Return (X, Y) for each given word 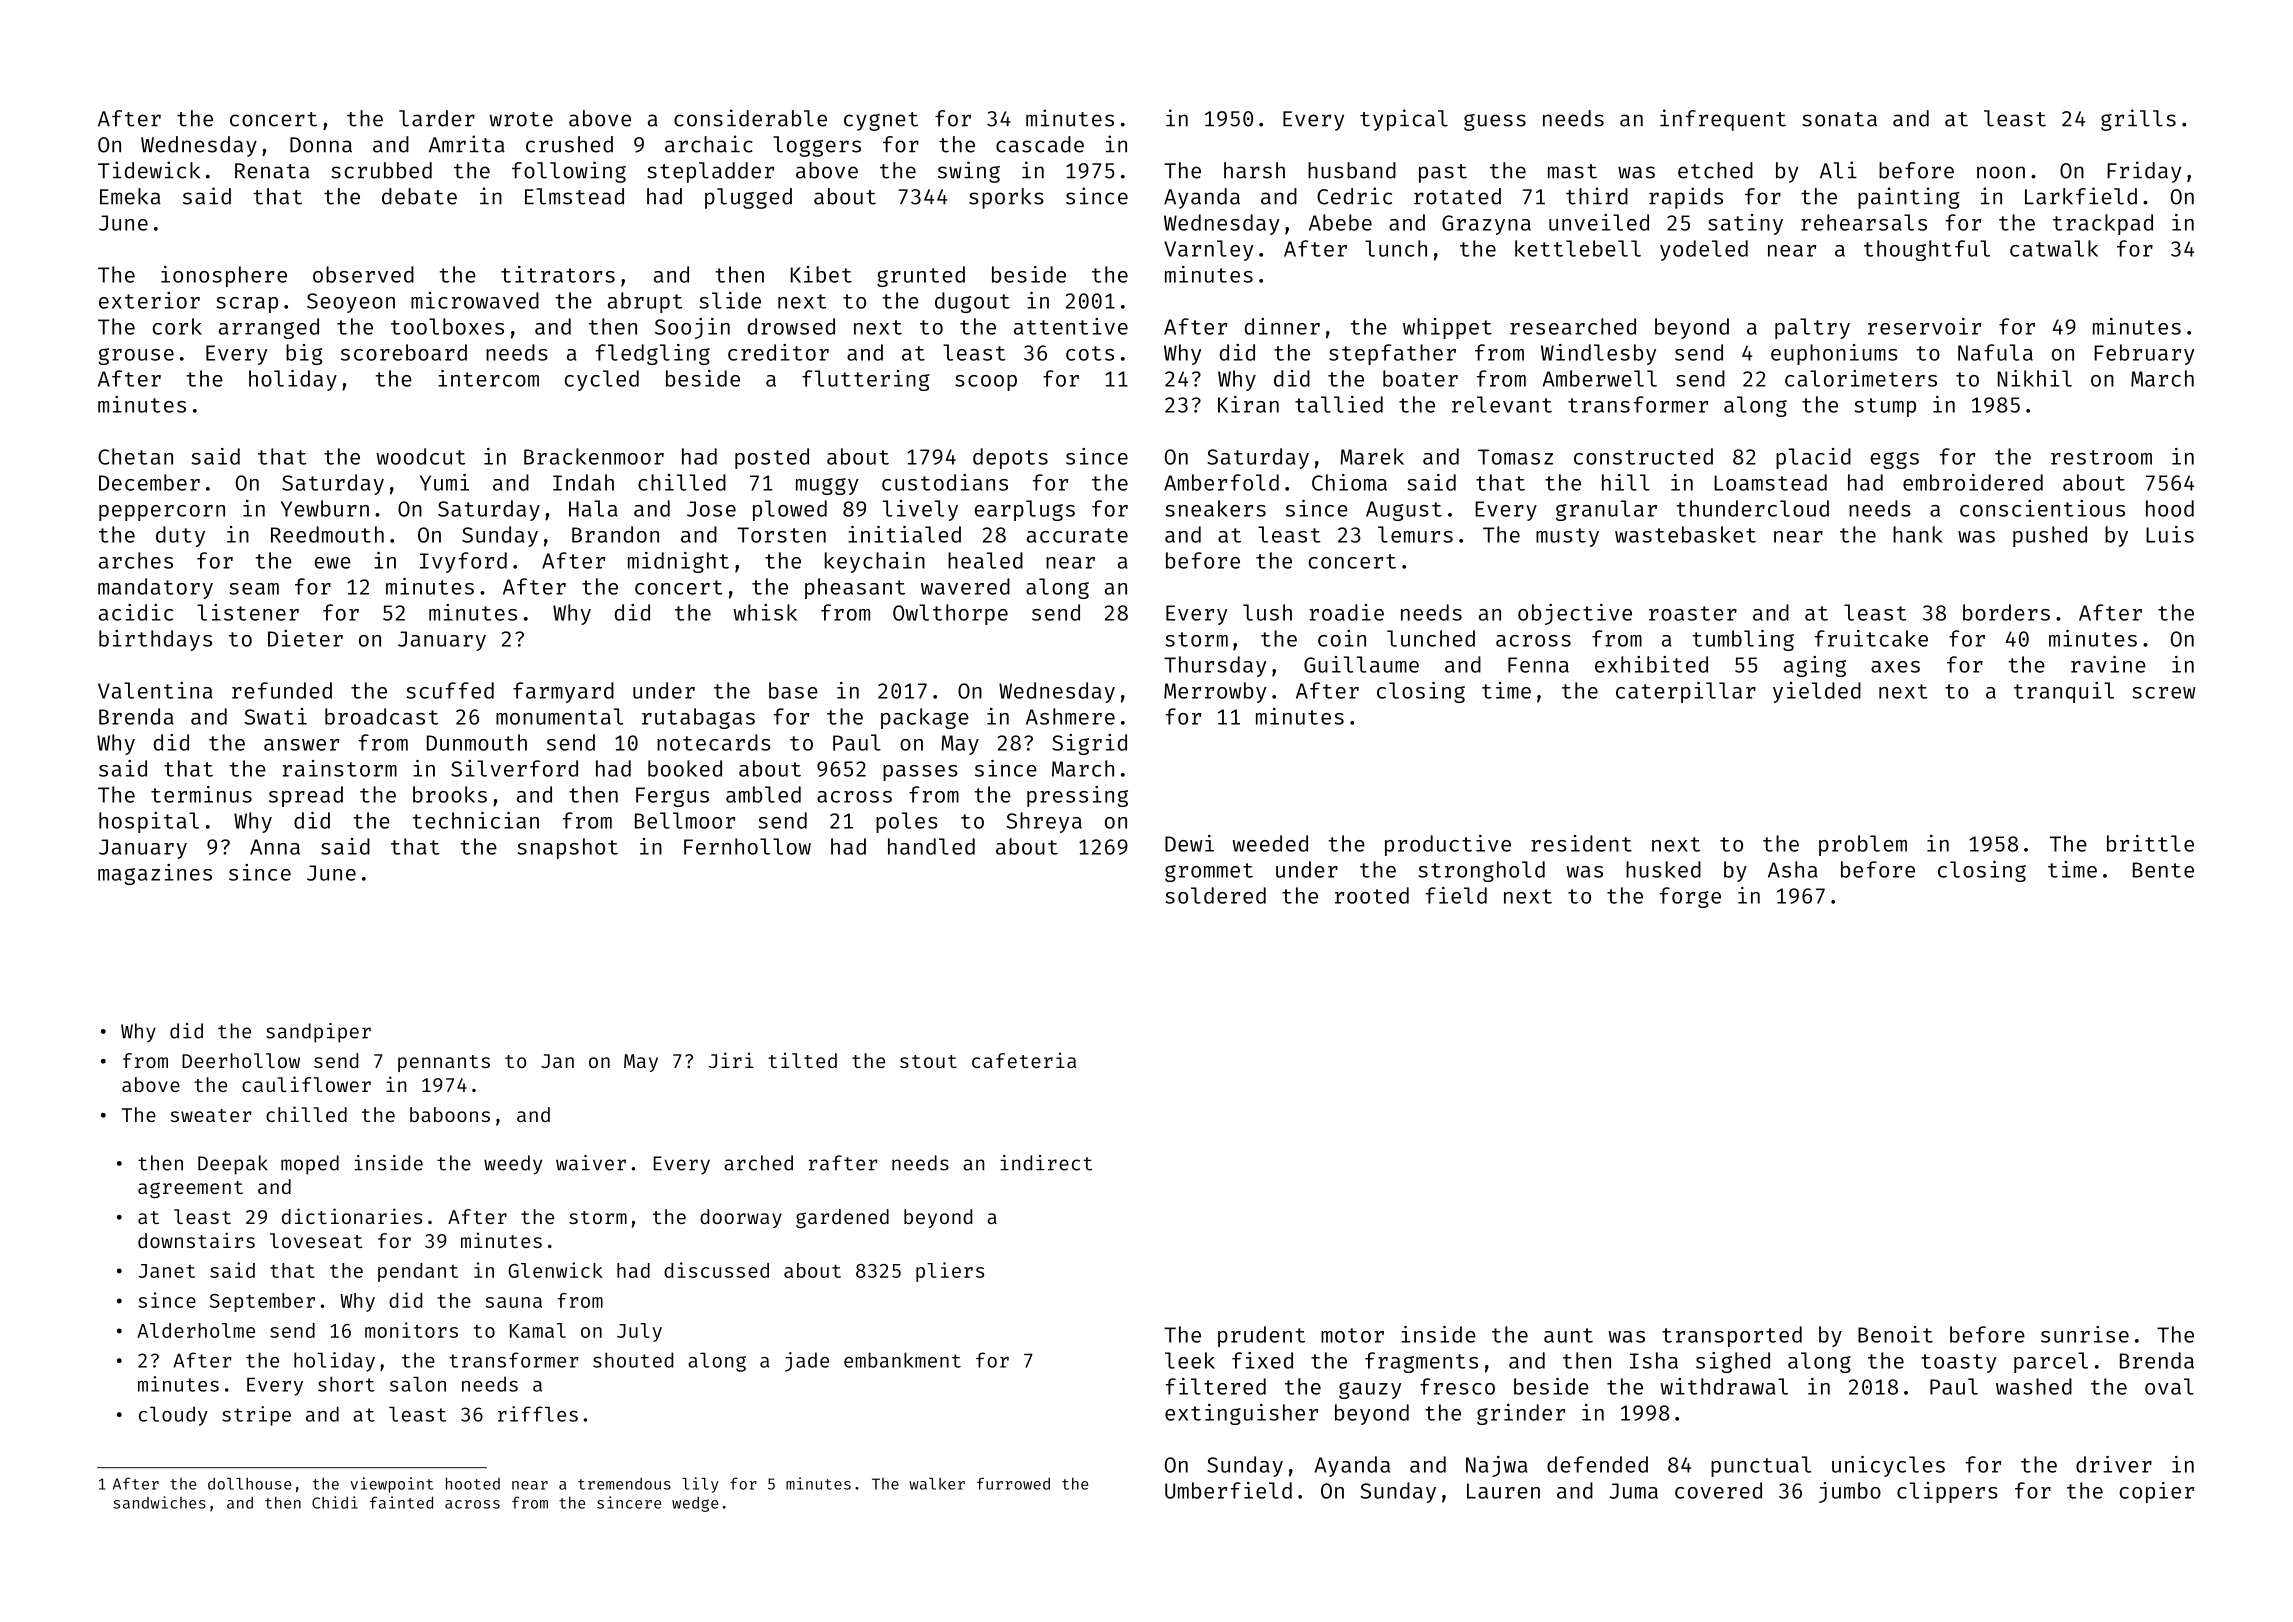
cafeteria (1024, 1060)
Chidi (335, 1502)
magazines (155, 874)
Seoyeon (351, 303)
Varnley (1208, 250)
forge (1690, 897)
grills (2138, 120)
